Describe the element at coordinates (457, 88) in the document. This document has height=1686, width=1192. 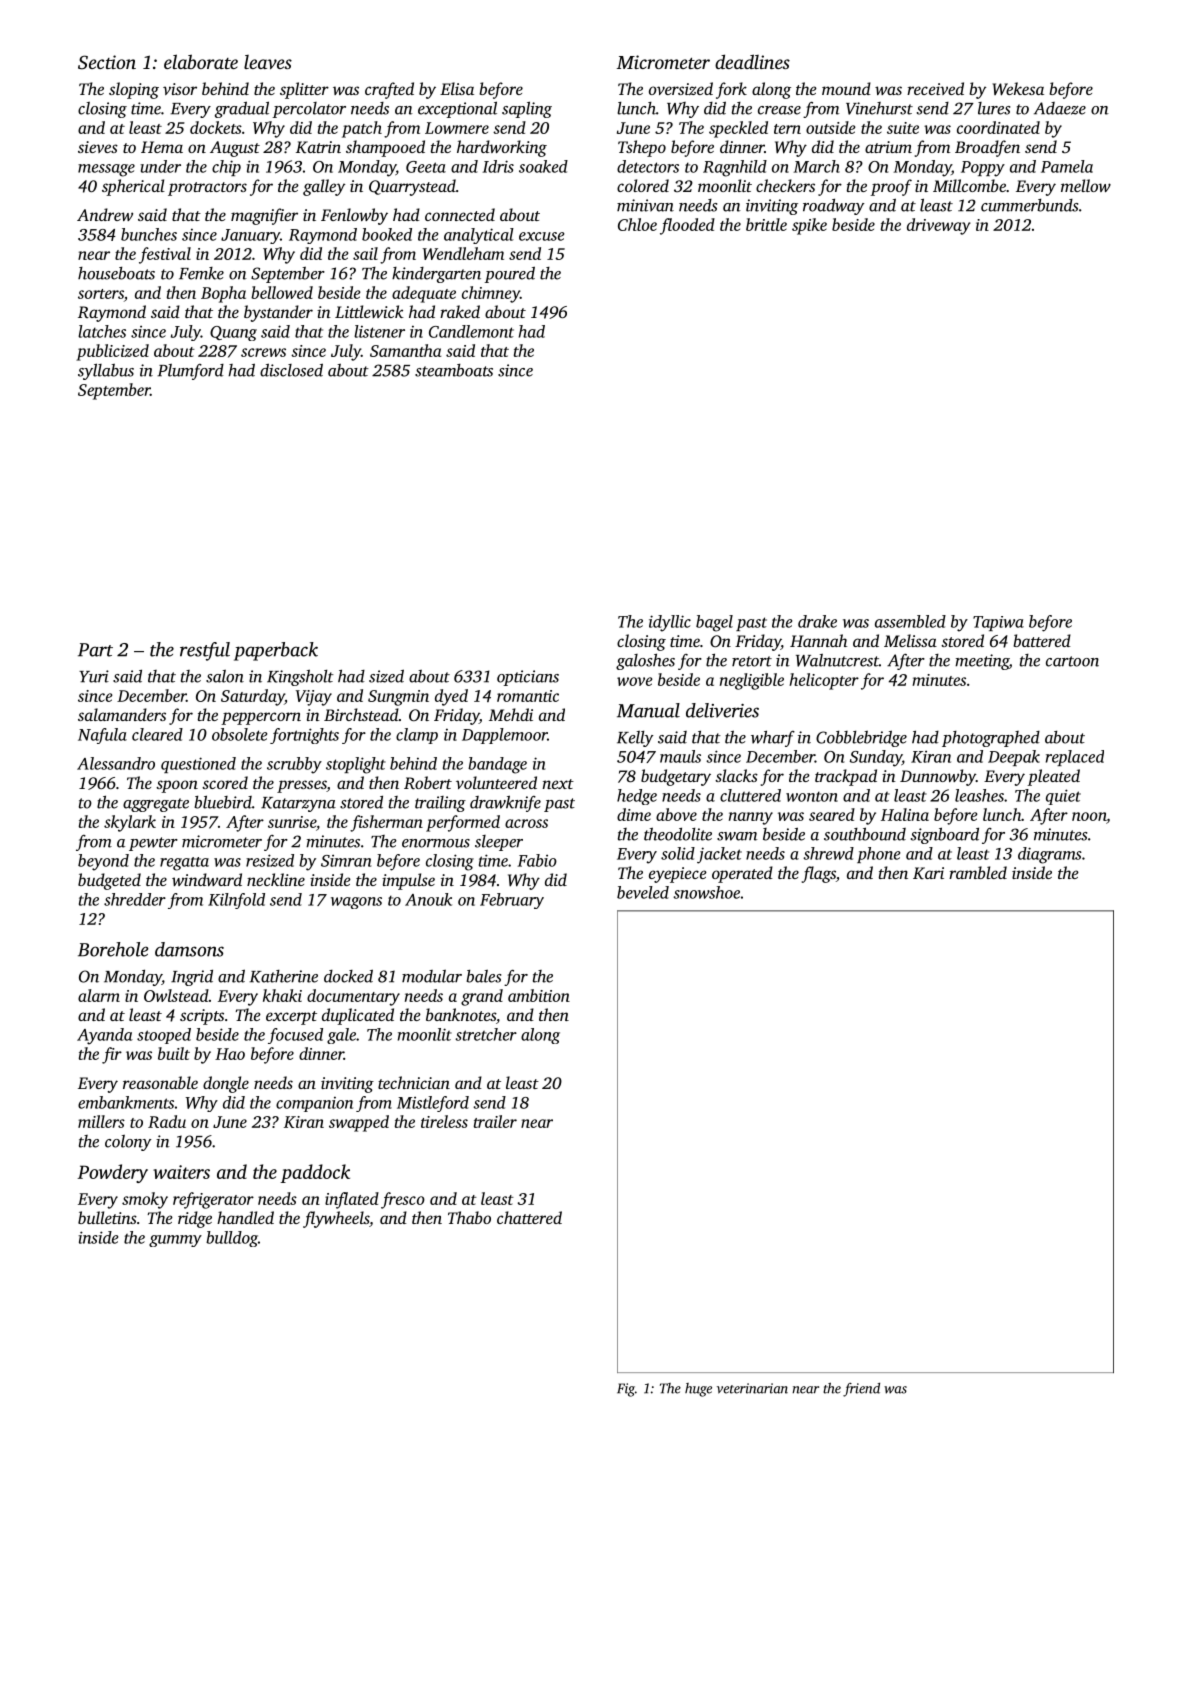
I see `Elisa` at that location.
